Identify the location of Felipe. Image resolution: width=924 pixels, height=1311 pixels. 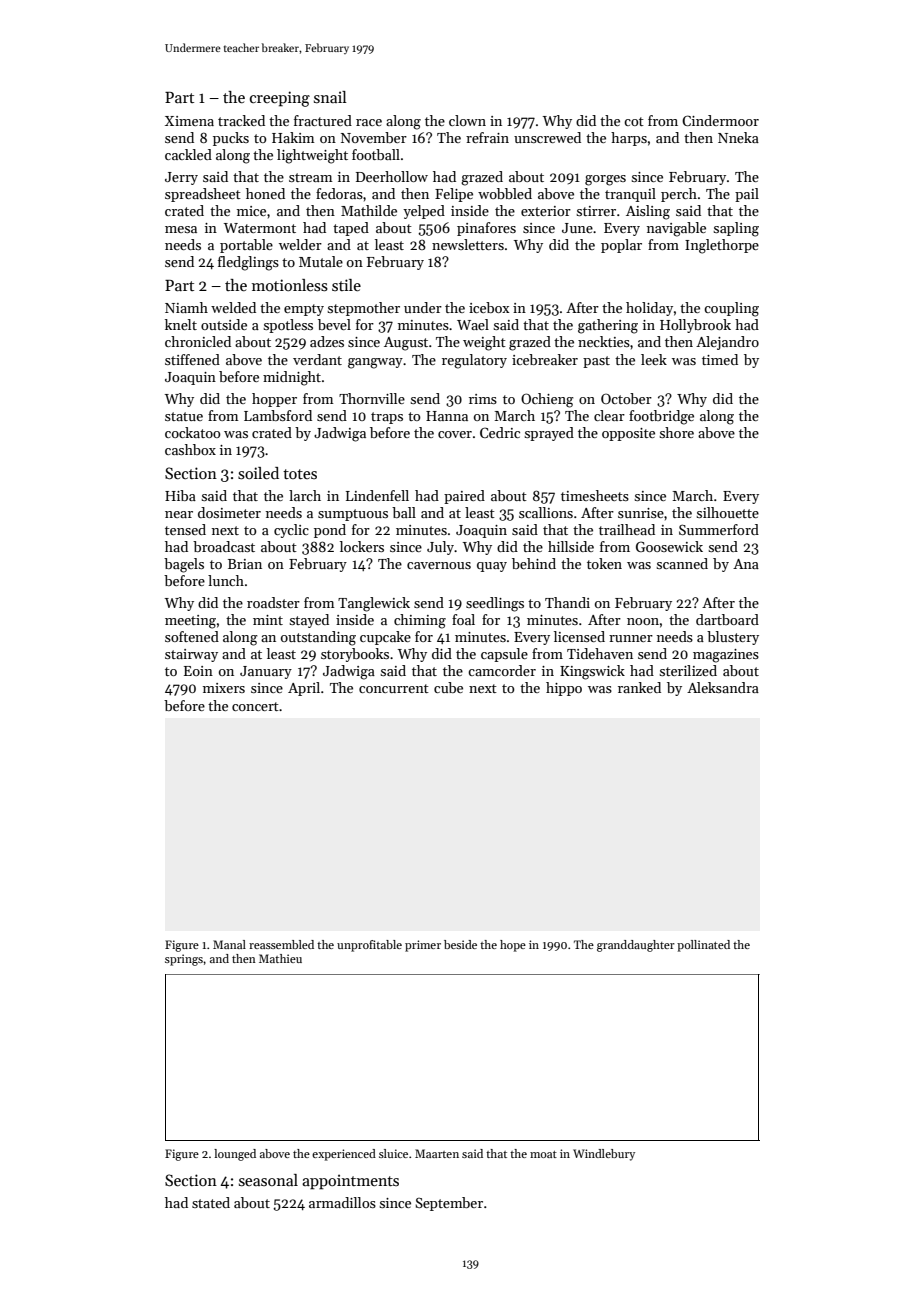
(454, 195).
